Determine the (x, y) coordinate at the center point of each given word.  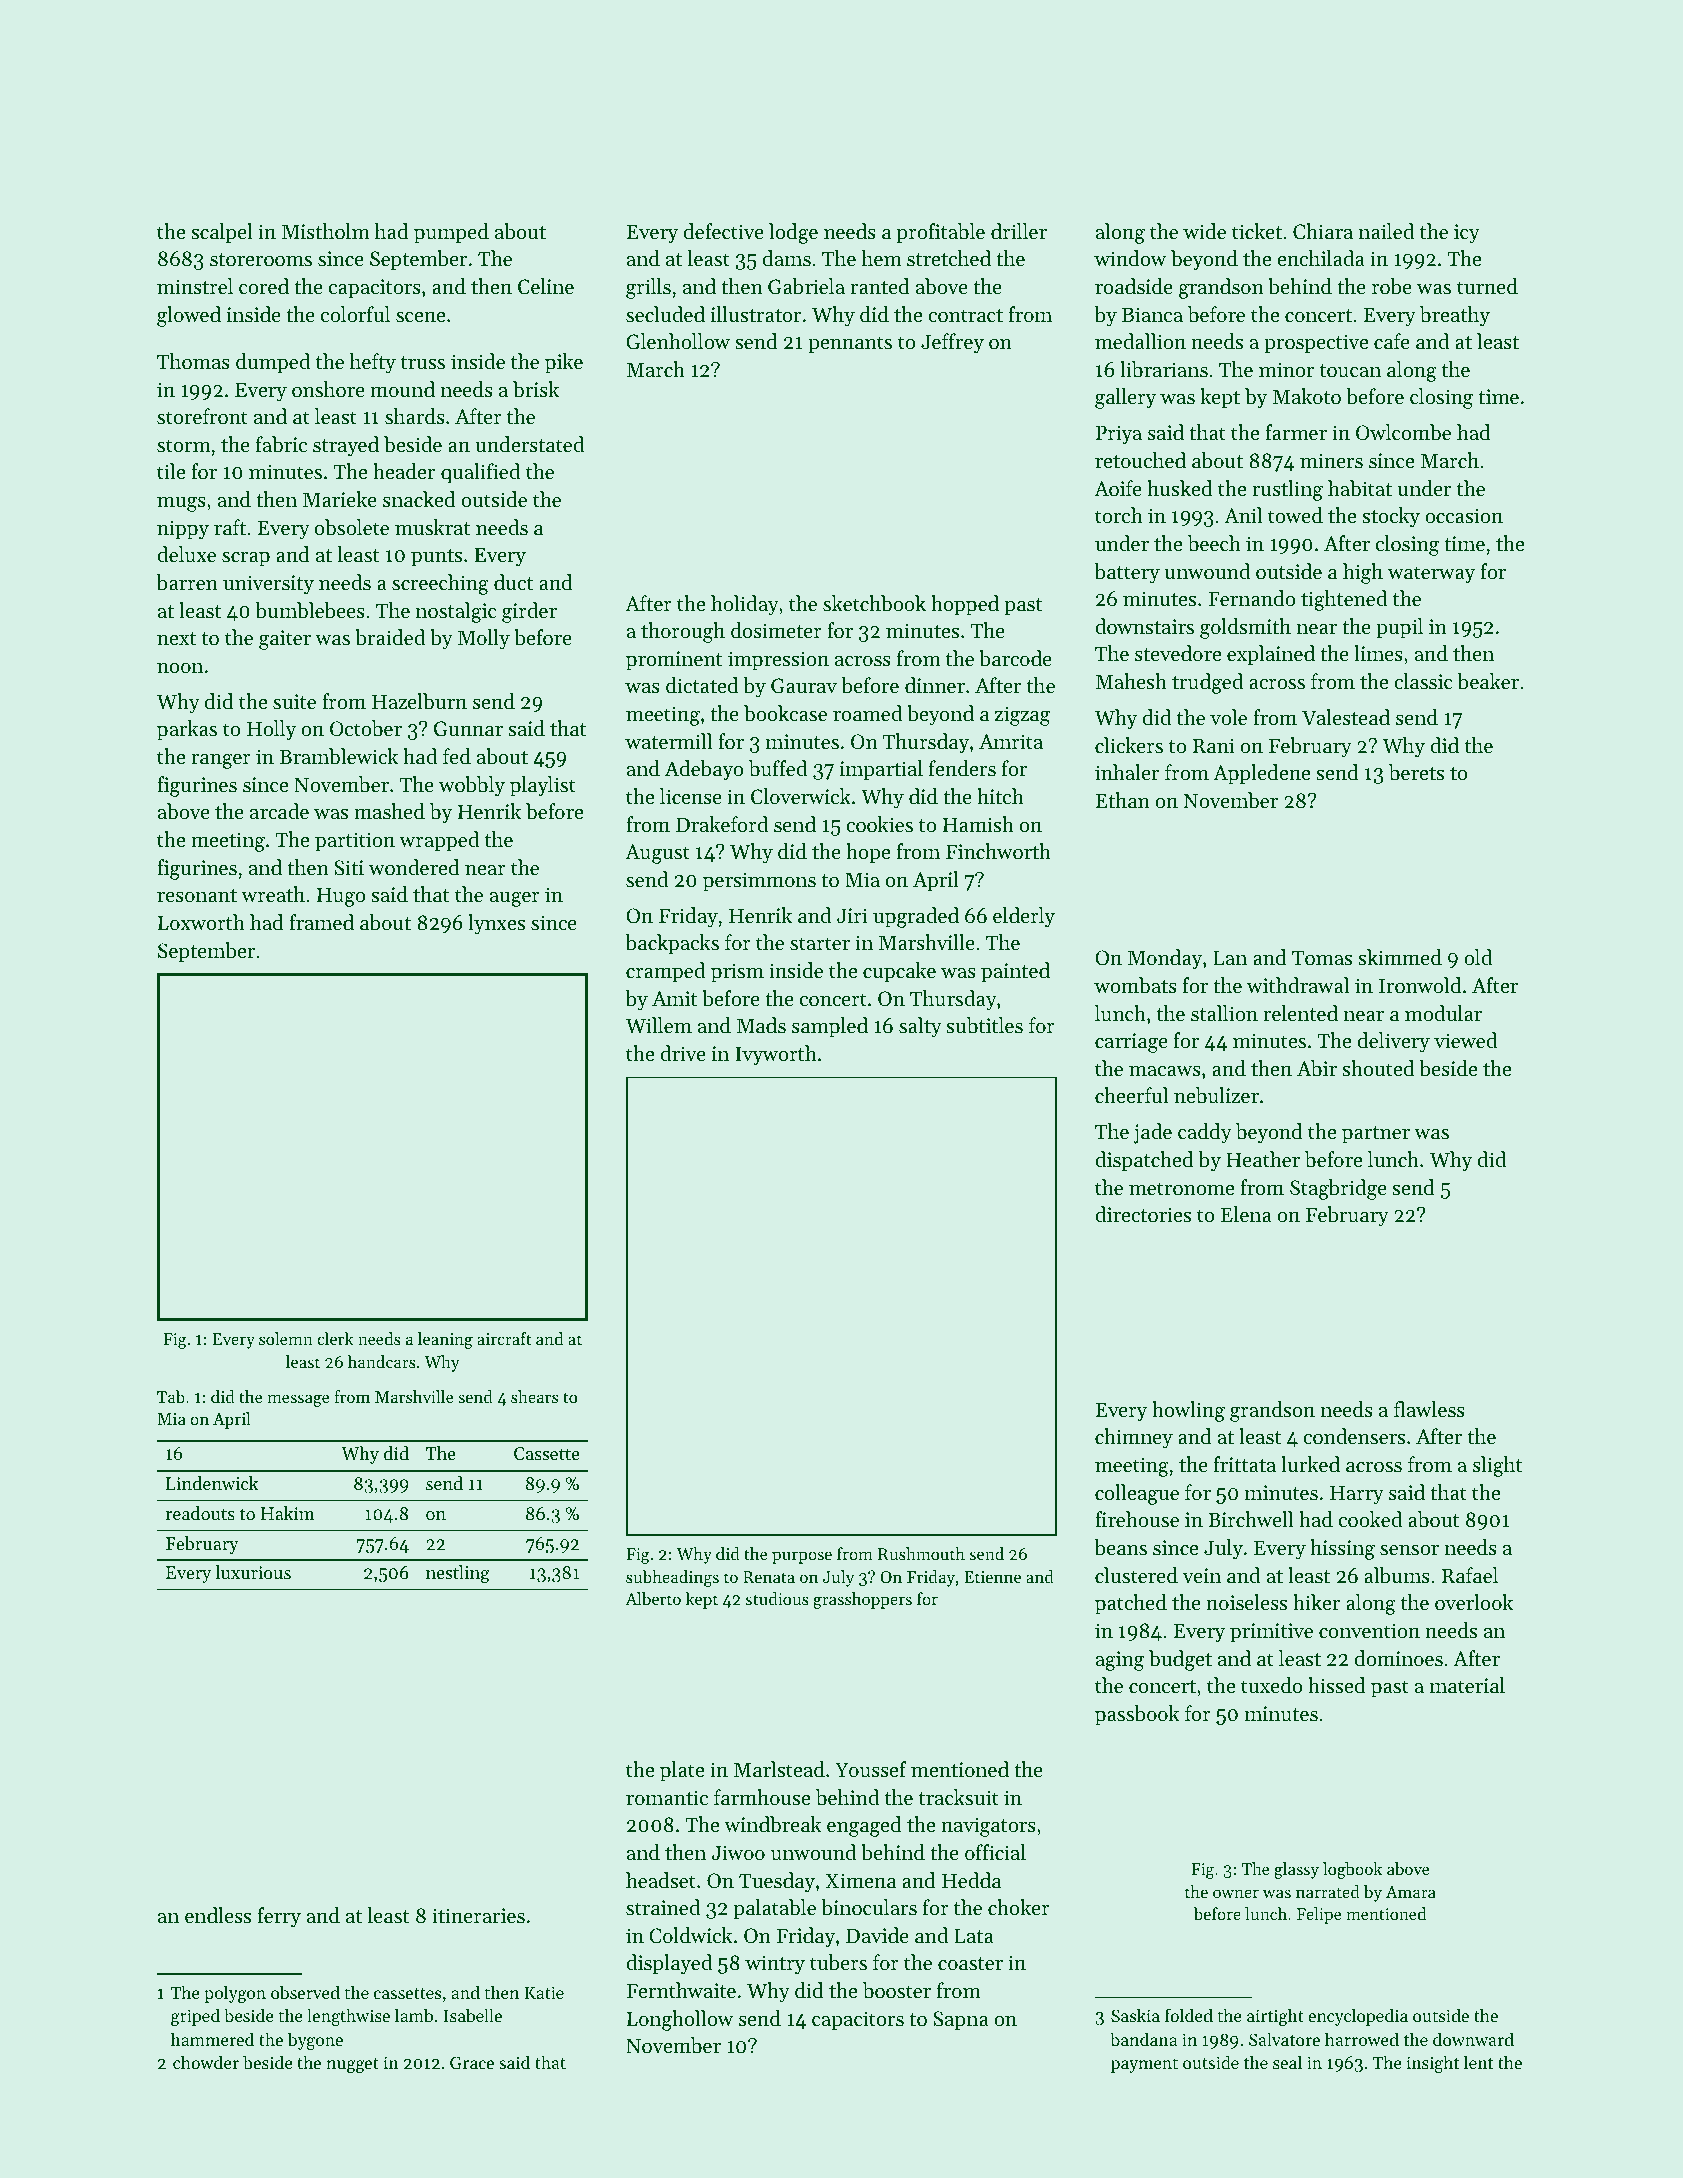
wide (1204, 231)
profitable (940, 233)
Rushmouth (921, 1553)
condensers (1354, 1436)
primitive (1271, 1633)
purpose (802, 1557)
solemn (286, 1338)
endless (218, 1915)
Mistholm (326, 231)
